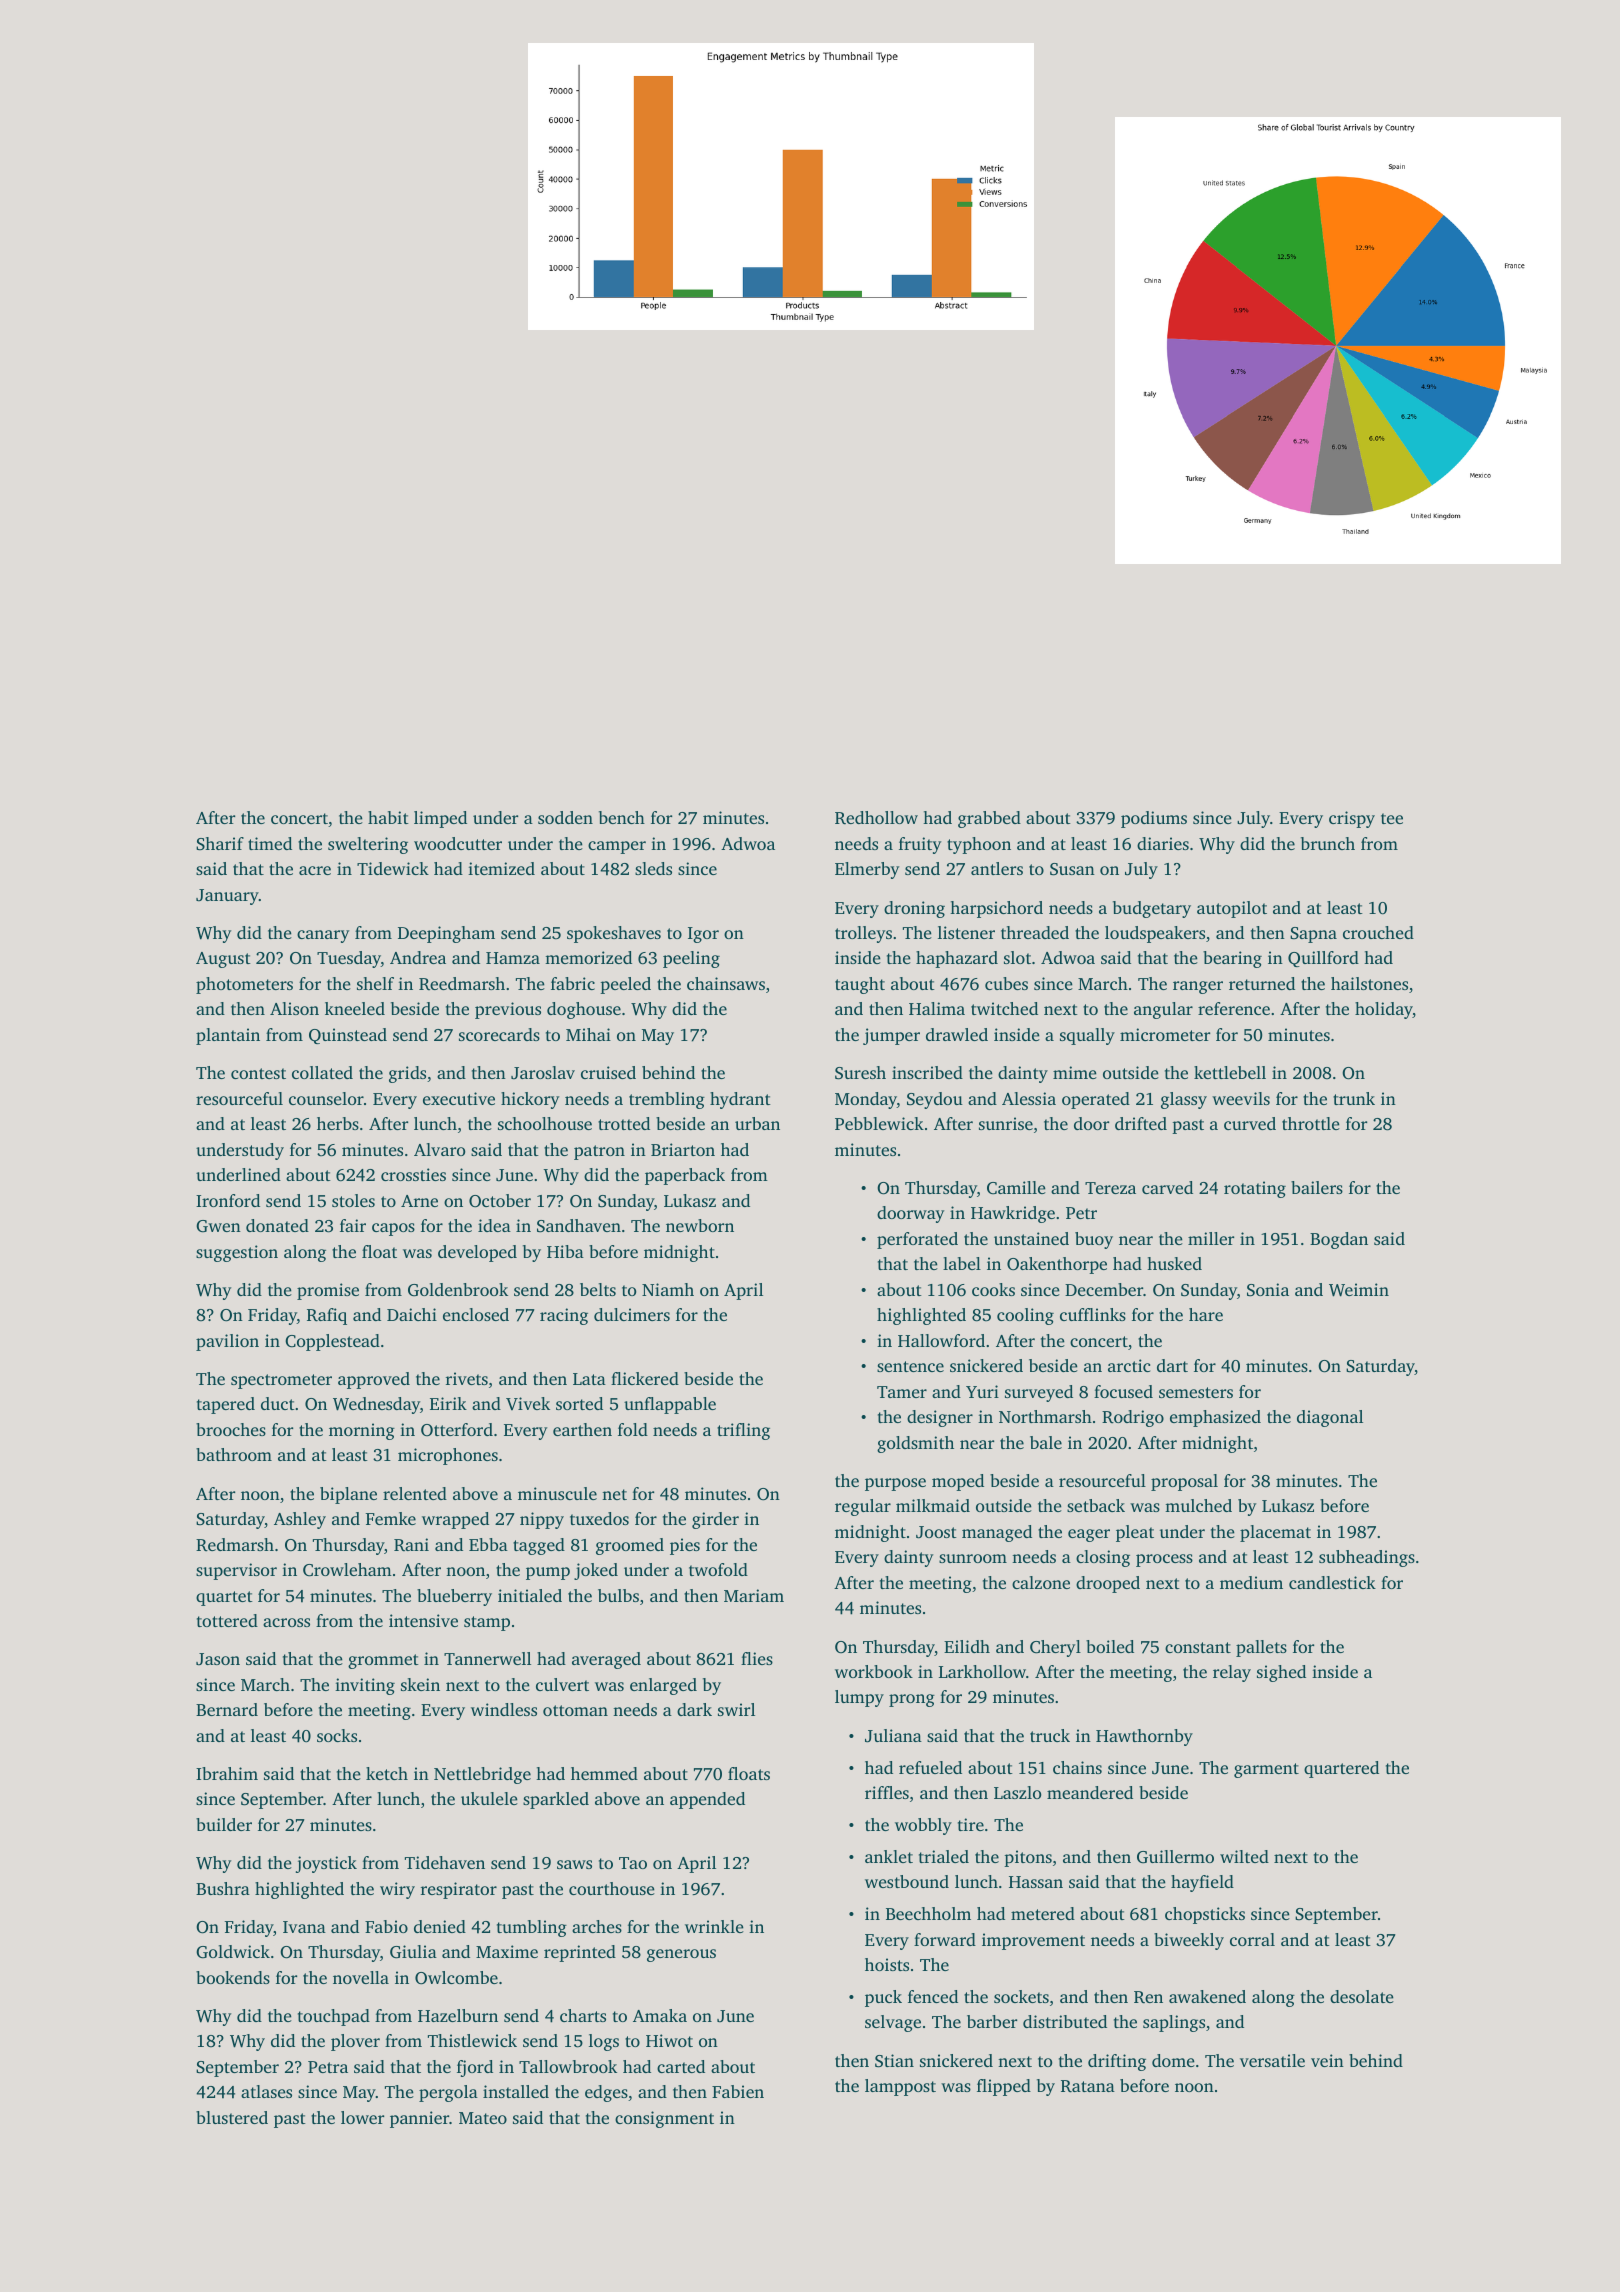  I want to click on Redhollow, so click(876, 818).
